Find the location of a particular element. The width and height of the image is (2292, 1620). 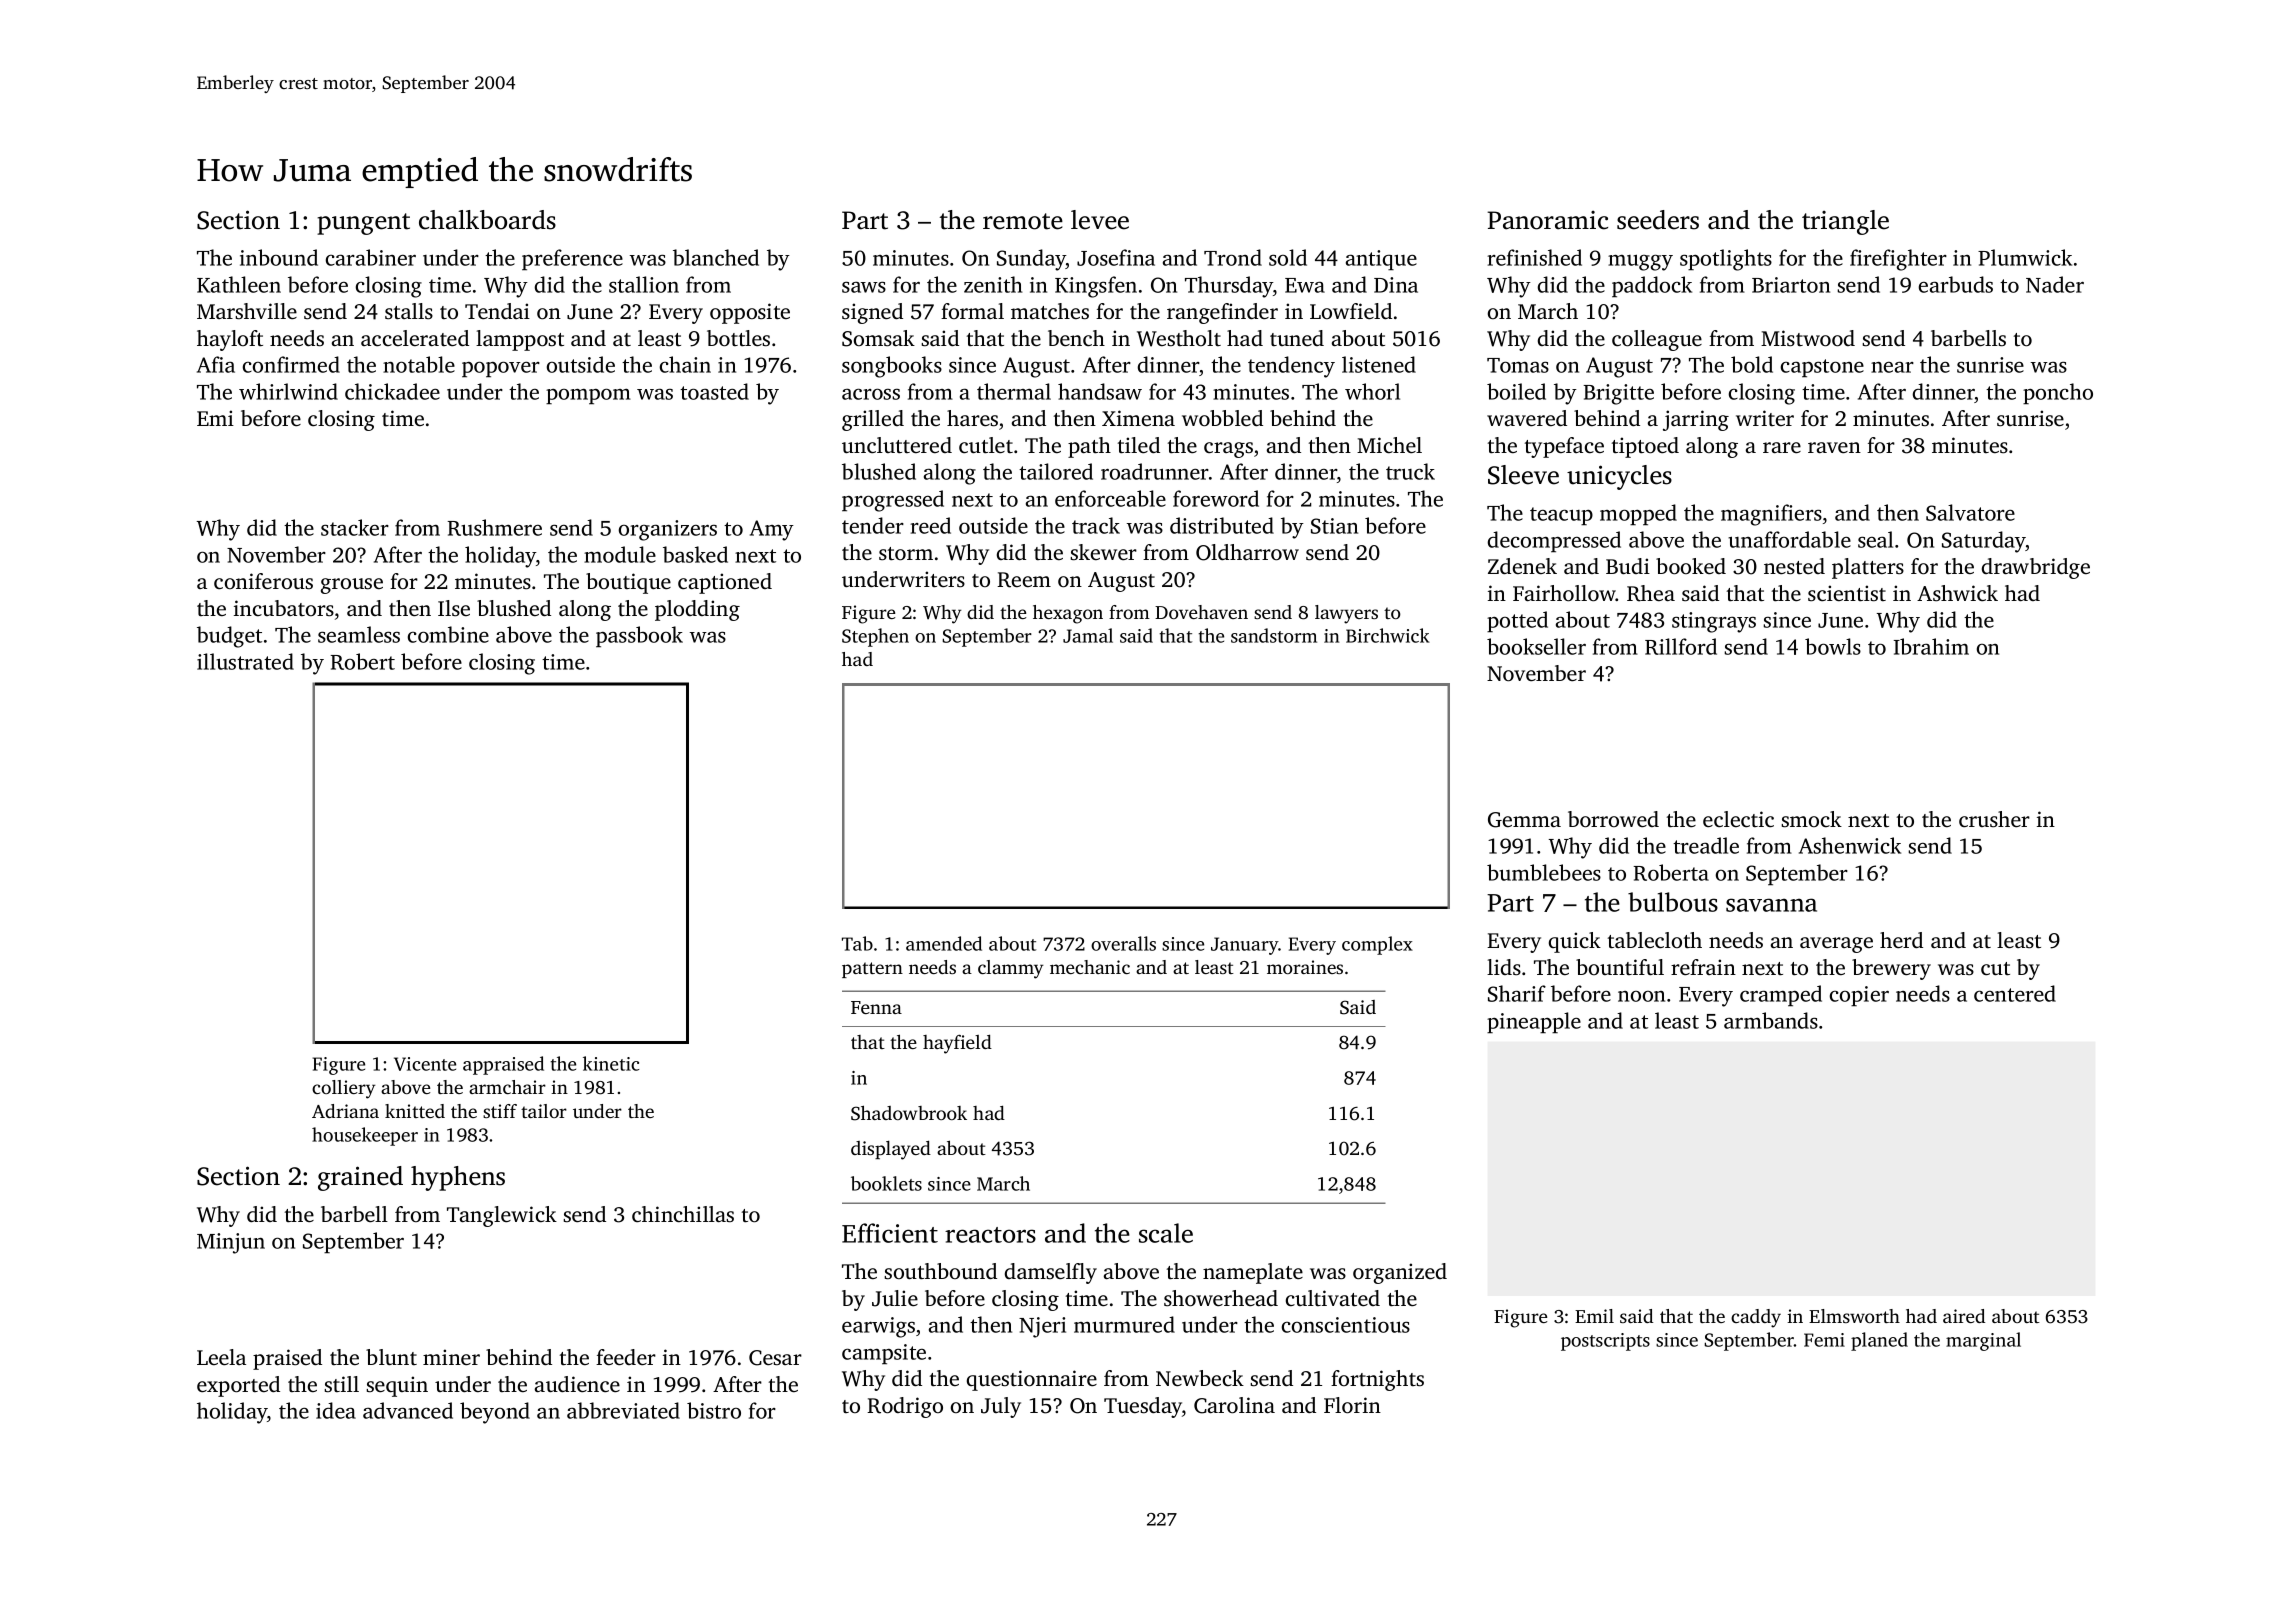

stacker is located at coordinates (355, 527).
